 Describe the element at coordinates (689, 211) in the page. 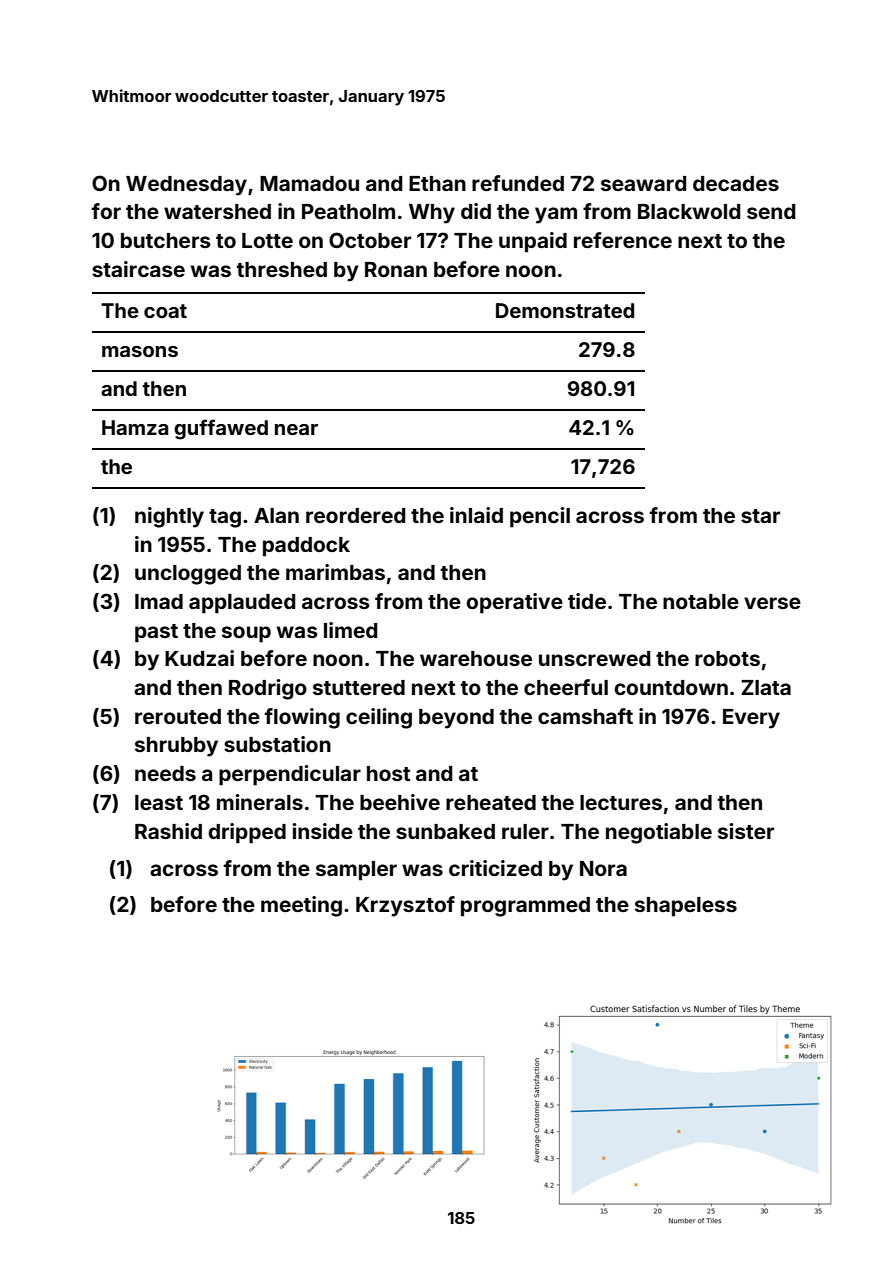

I see `Blackwold` at that location.
